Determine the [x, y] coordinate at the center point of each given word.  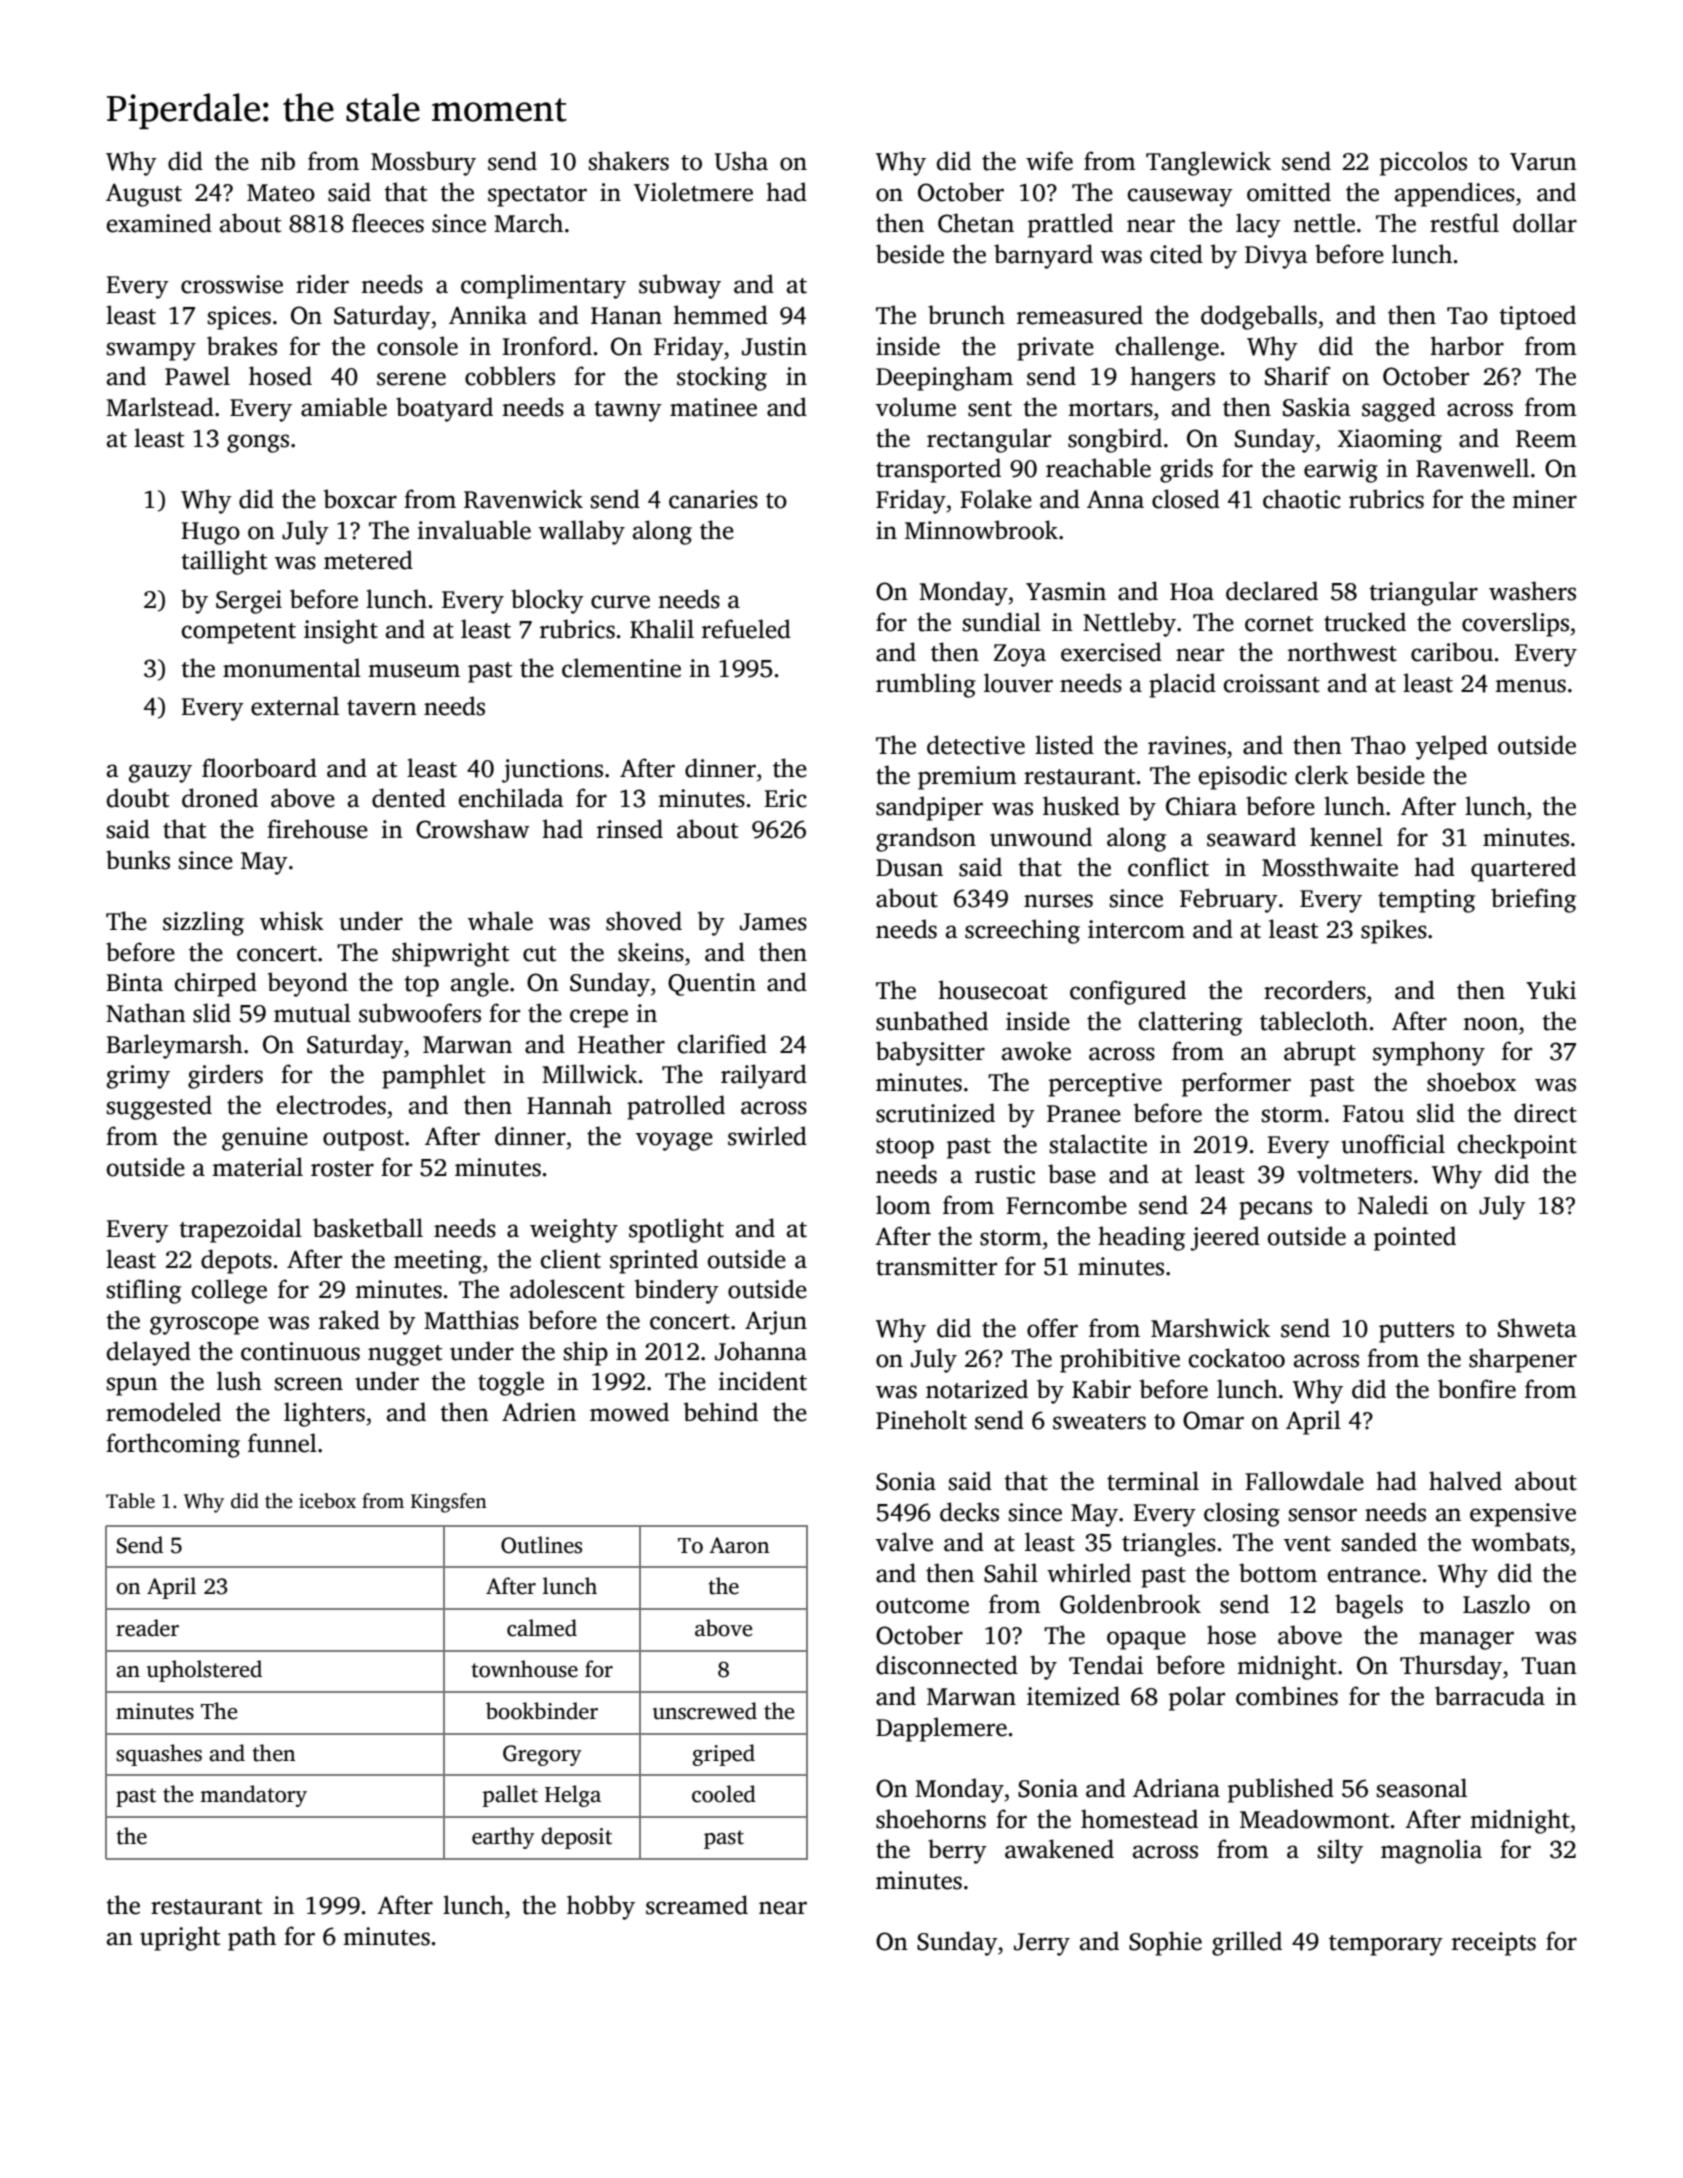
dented [409, 798]
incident [762, 1381]
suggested [159, 1107]
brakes [242, 346]
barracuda [1490, 1696]
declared [1272, 591]
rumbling [926, 685]
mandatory [253, 1796]
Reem [1546, 439]
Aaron [739, 1545]
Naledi [1393, 1205]
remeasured [1080, 315]
